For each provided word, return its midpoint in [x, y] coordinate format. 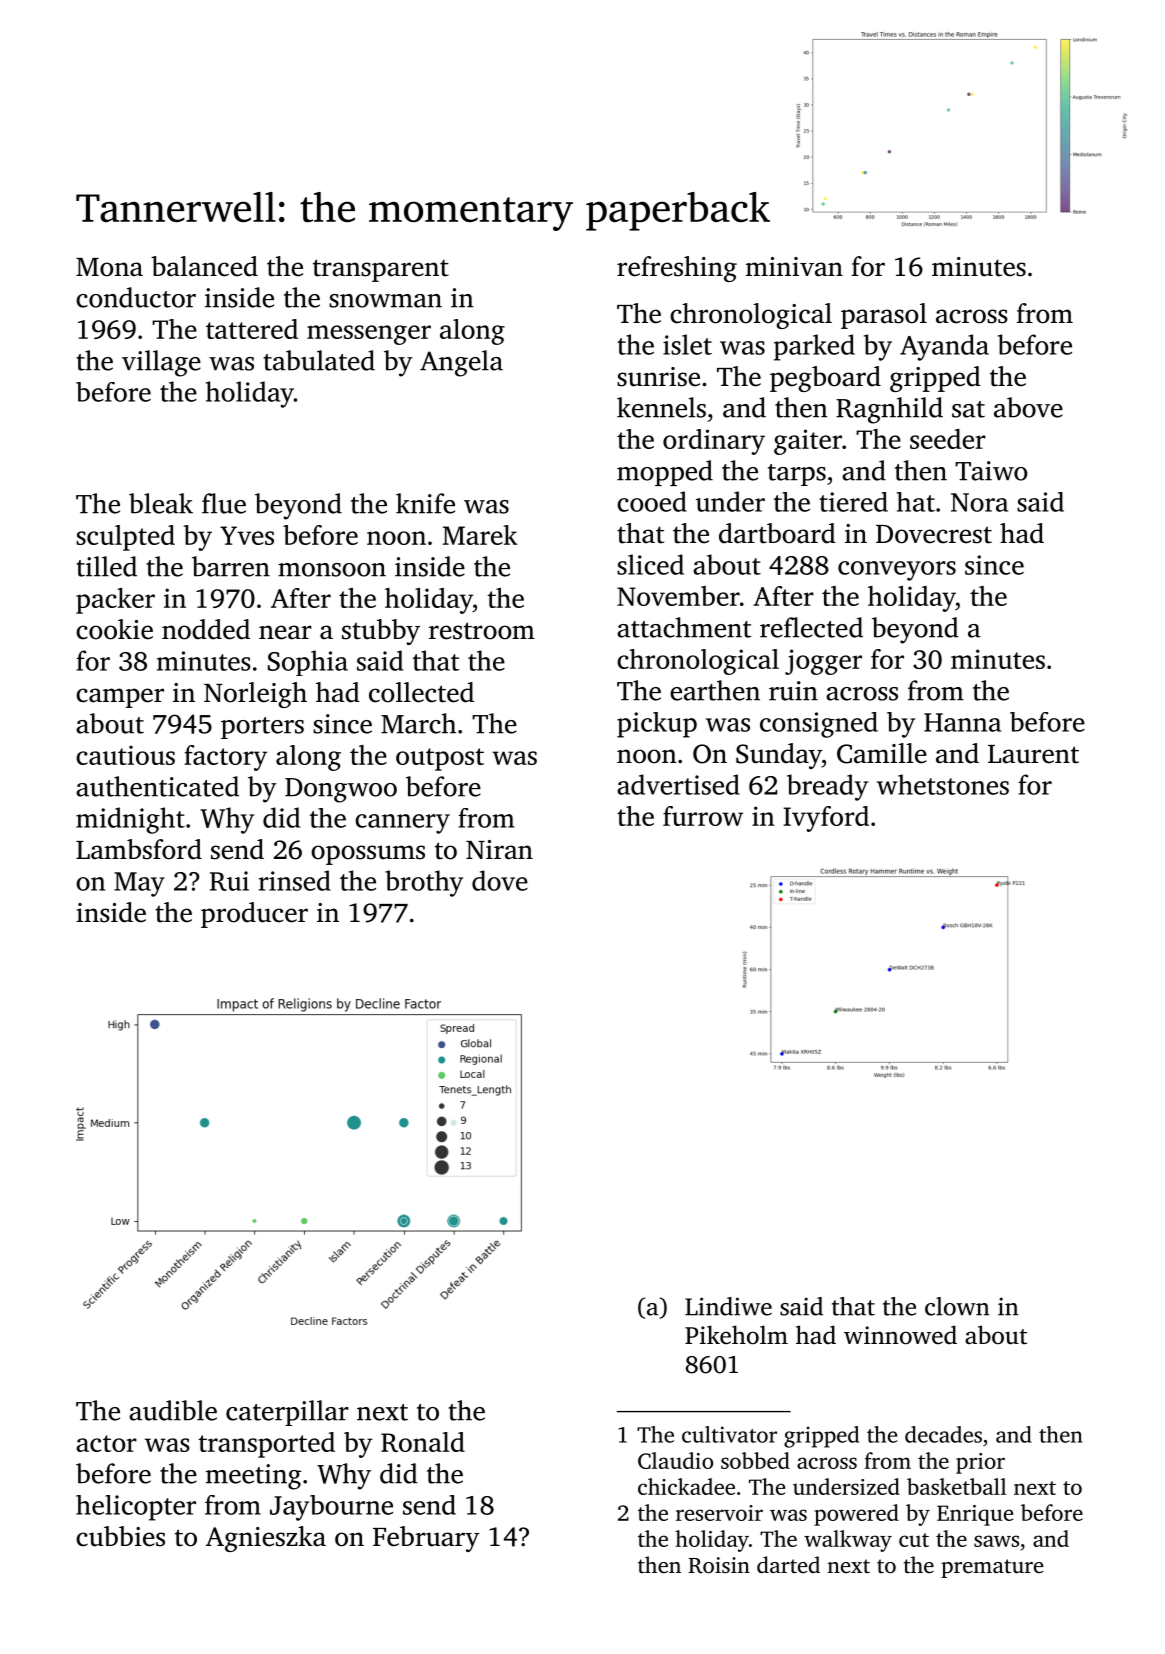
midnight [130, 820]
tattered [252, 329]
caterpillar [287, 1413]
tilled [106, 566]
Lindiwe [728, 1306]
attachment [684, 627]
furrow [703, 816]
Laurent [1033, 754]
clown [957, 1306]
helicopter [136, 1508]
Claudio [675, 1460]
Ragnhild [889, 410]
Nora [979, 502]
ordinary [714, 442]
